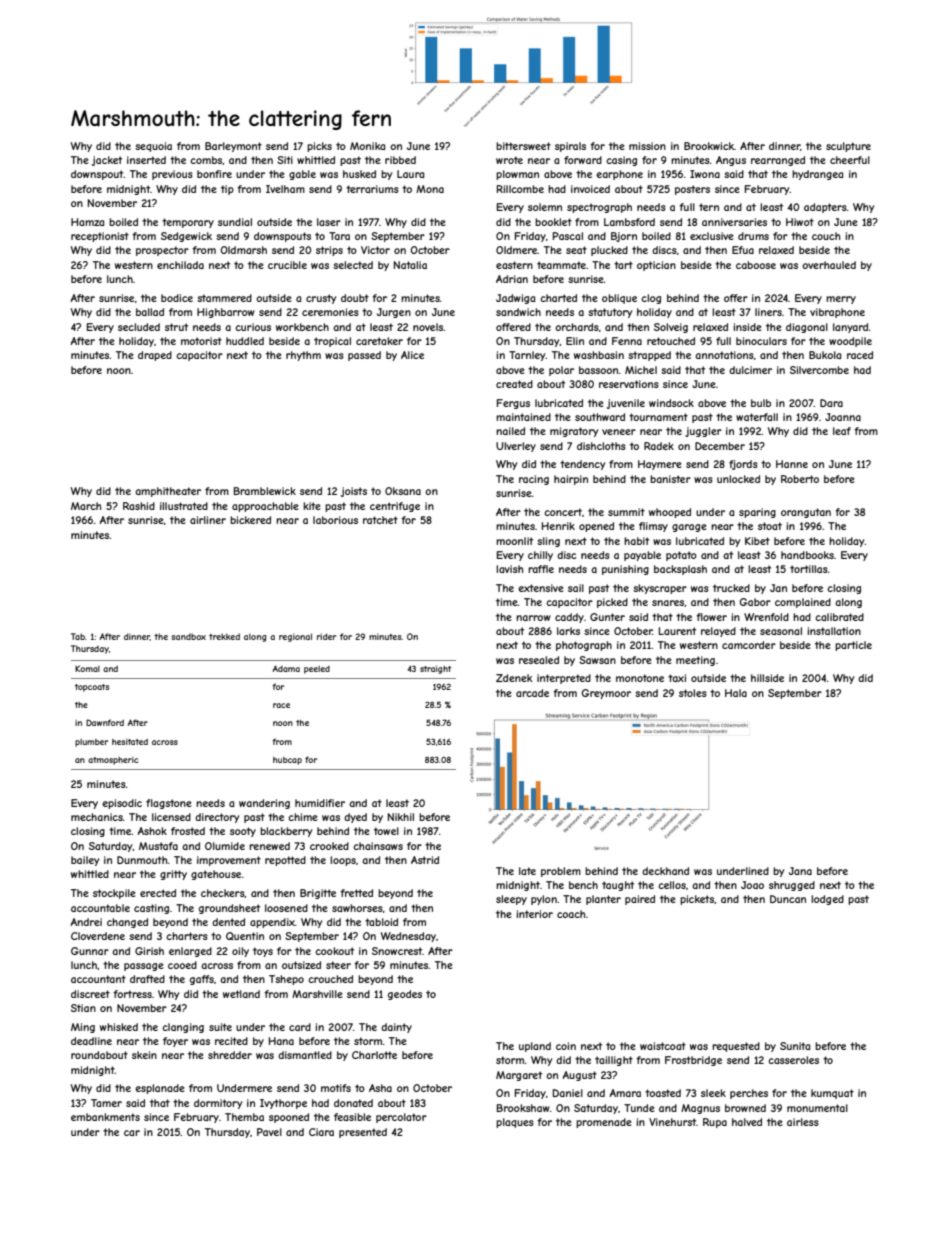 Image resolution: width=952 pixels, height=1233 pixels. What do you see at coordinates (747, 327) in the screenshot?
I see `inside` at bounding box center [747, 327].
